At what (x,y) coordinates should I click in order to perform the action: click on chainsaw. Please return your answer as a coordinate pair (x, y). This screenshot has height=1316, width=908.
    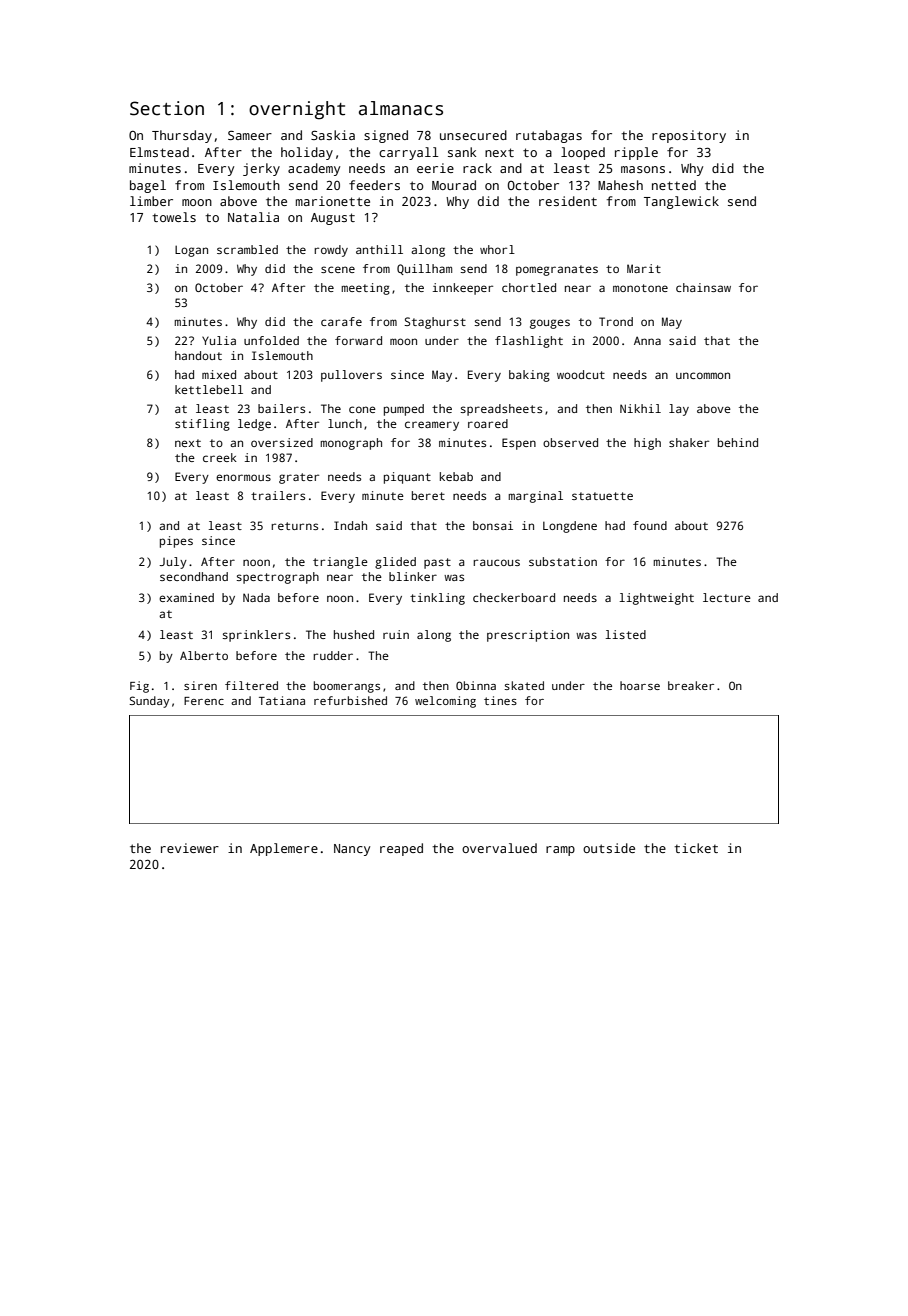
    Looking at the image, I should click on (703, 287).
